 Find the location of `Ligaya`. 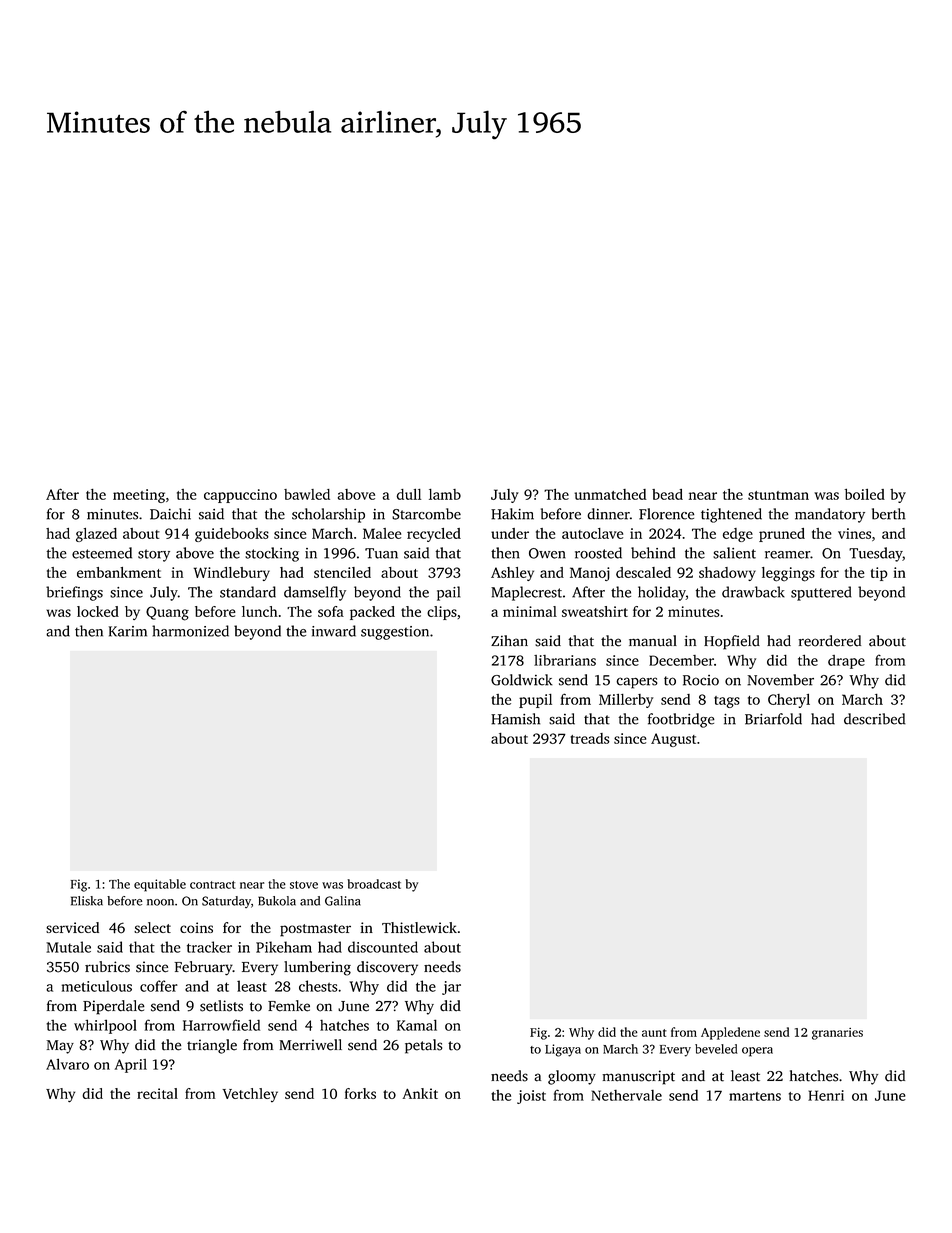

Ligaya is located at coordinates (563, 1050).
